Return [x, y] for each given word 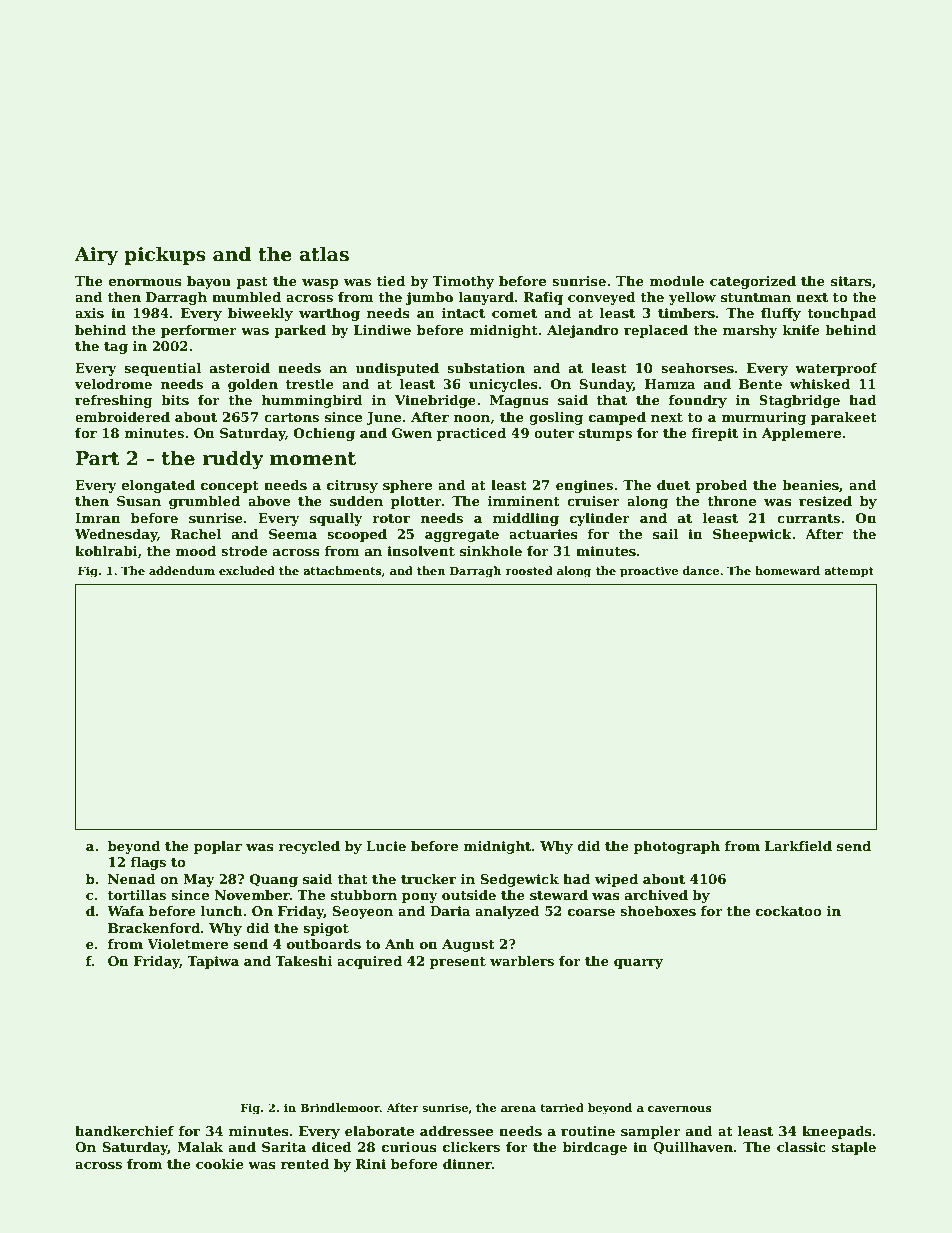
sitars [851, 281]
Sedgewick [520, 880]
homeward [787, 570]
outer [554, 433]
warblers [522, 961]
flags [148, 863]
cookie [220, 1164]
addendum [182, 570]
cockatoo [789, 911]
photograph [677, 847]
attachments [342, 570]
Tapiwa [213, 962]
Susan [139, 501]
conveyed [602, 298]
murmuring [763, 418]
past [252, 283]
